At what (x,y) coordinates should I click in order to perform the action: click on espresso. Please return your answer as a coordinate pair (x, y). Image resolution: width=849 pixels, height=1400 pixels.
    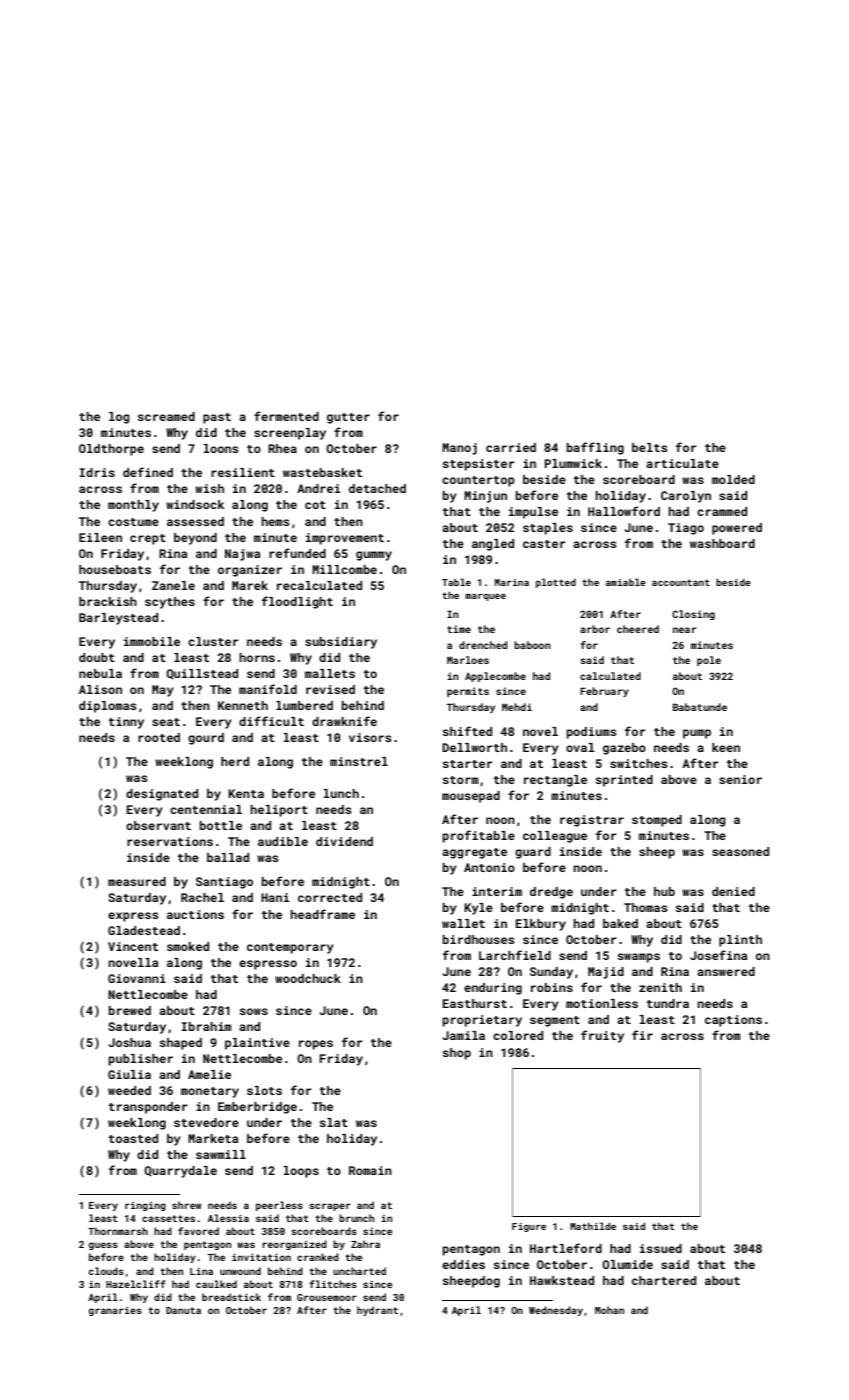
    Looking at the image, I should click on (268, 965).
